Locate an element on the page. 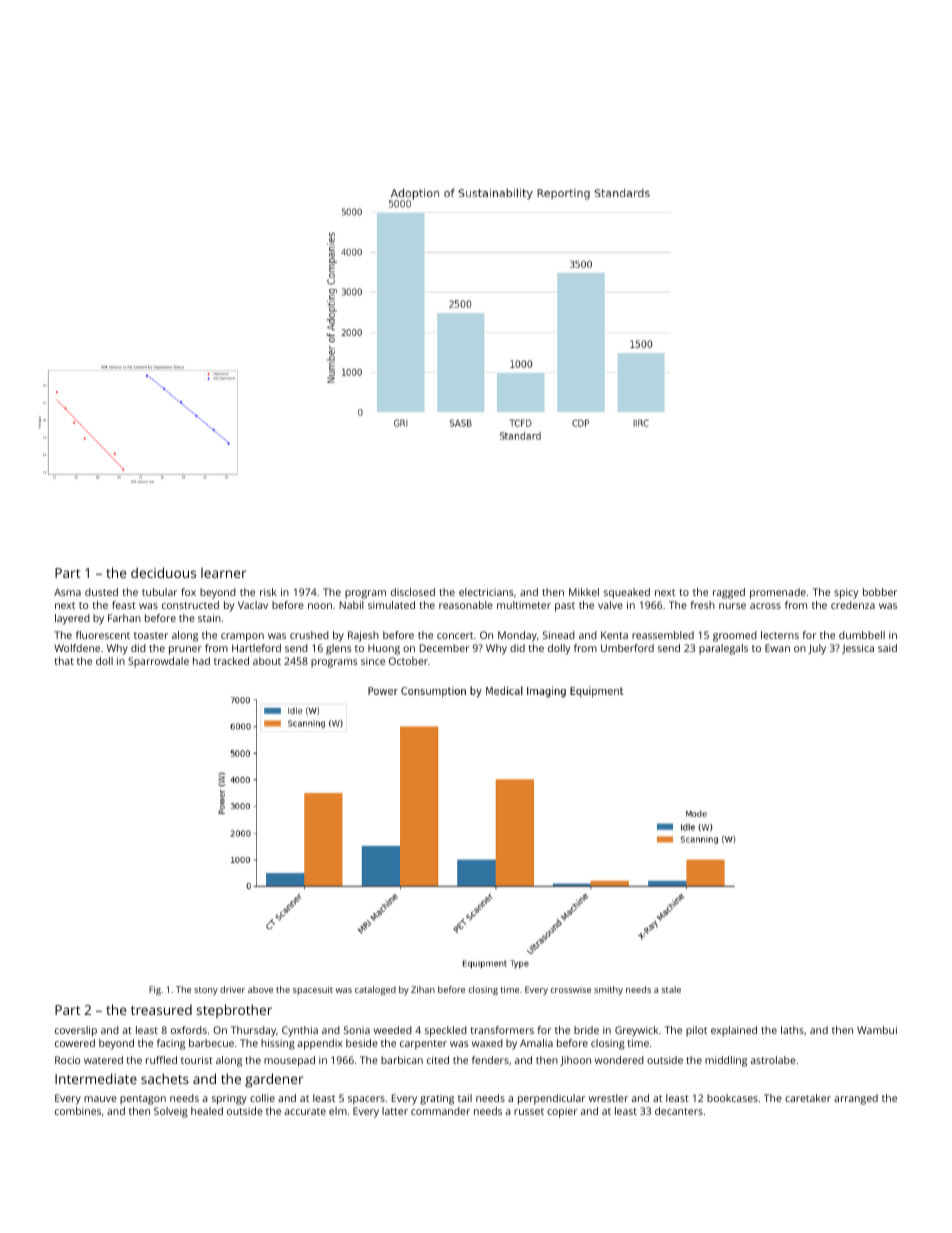 This page has height=1233, width=952. ragged is located at coordinates (729, 593).
